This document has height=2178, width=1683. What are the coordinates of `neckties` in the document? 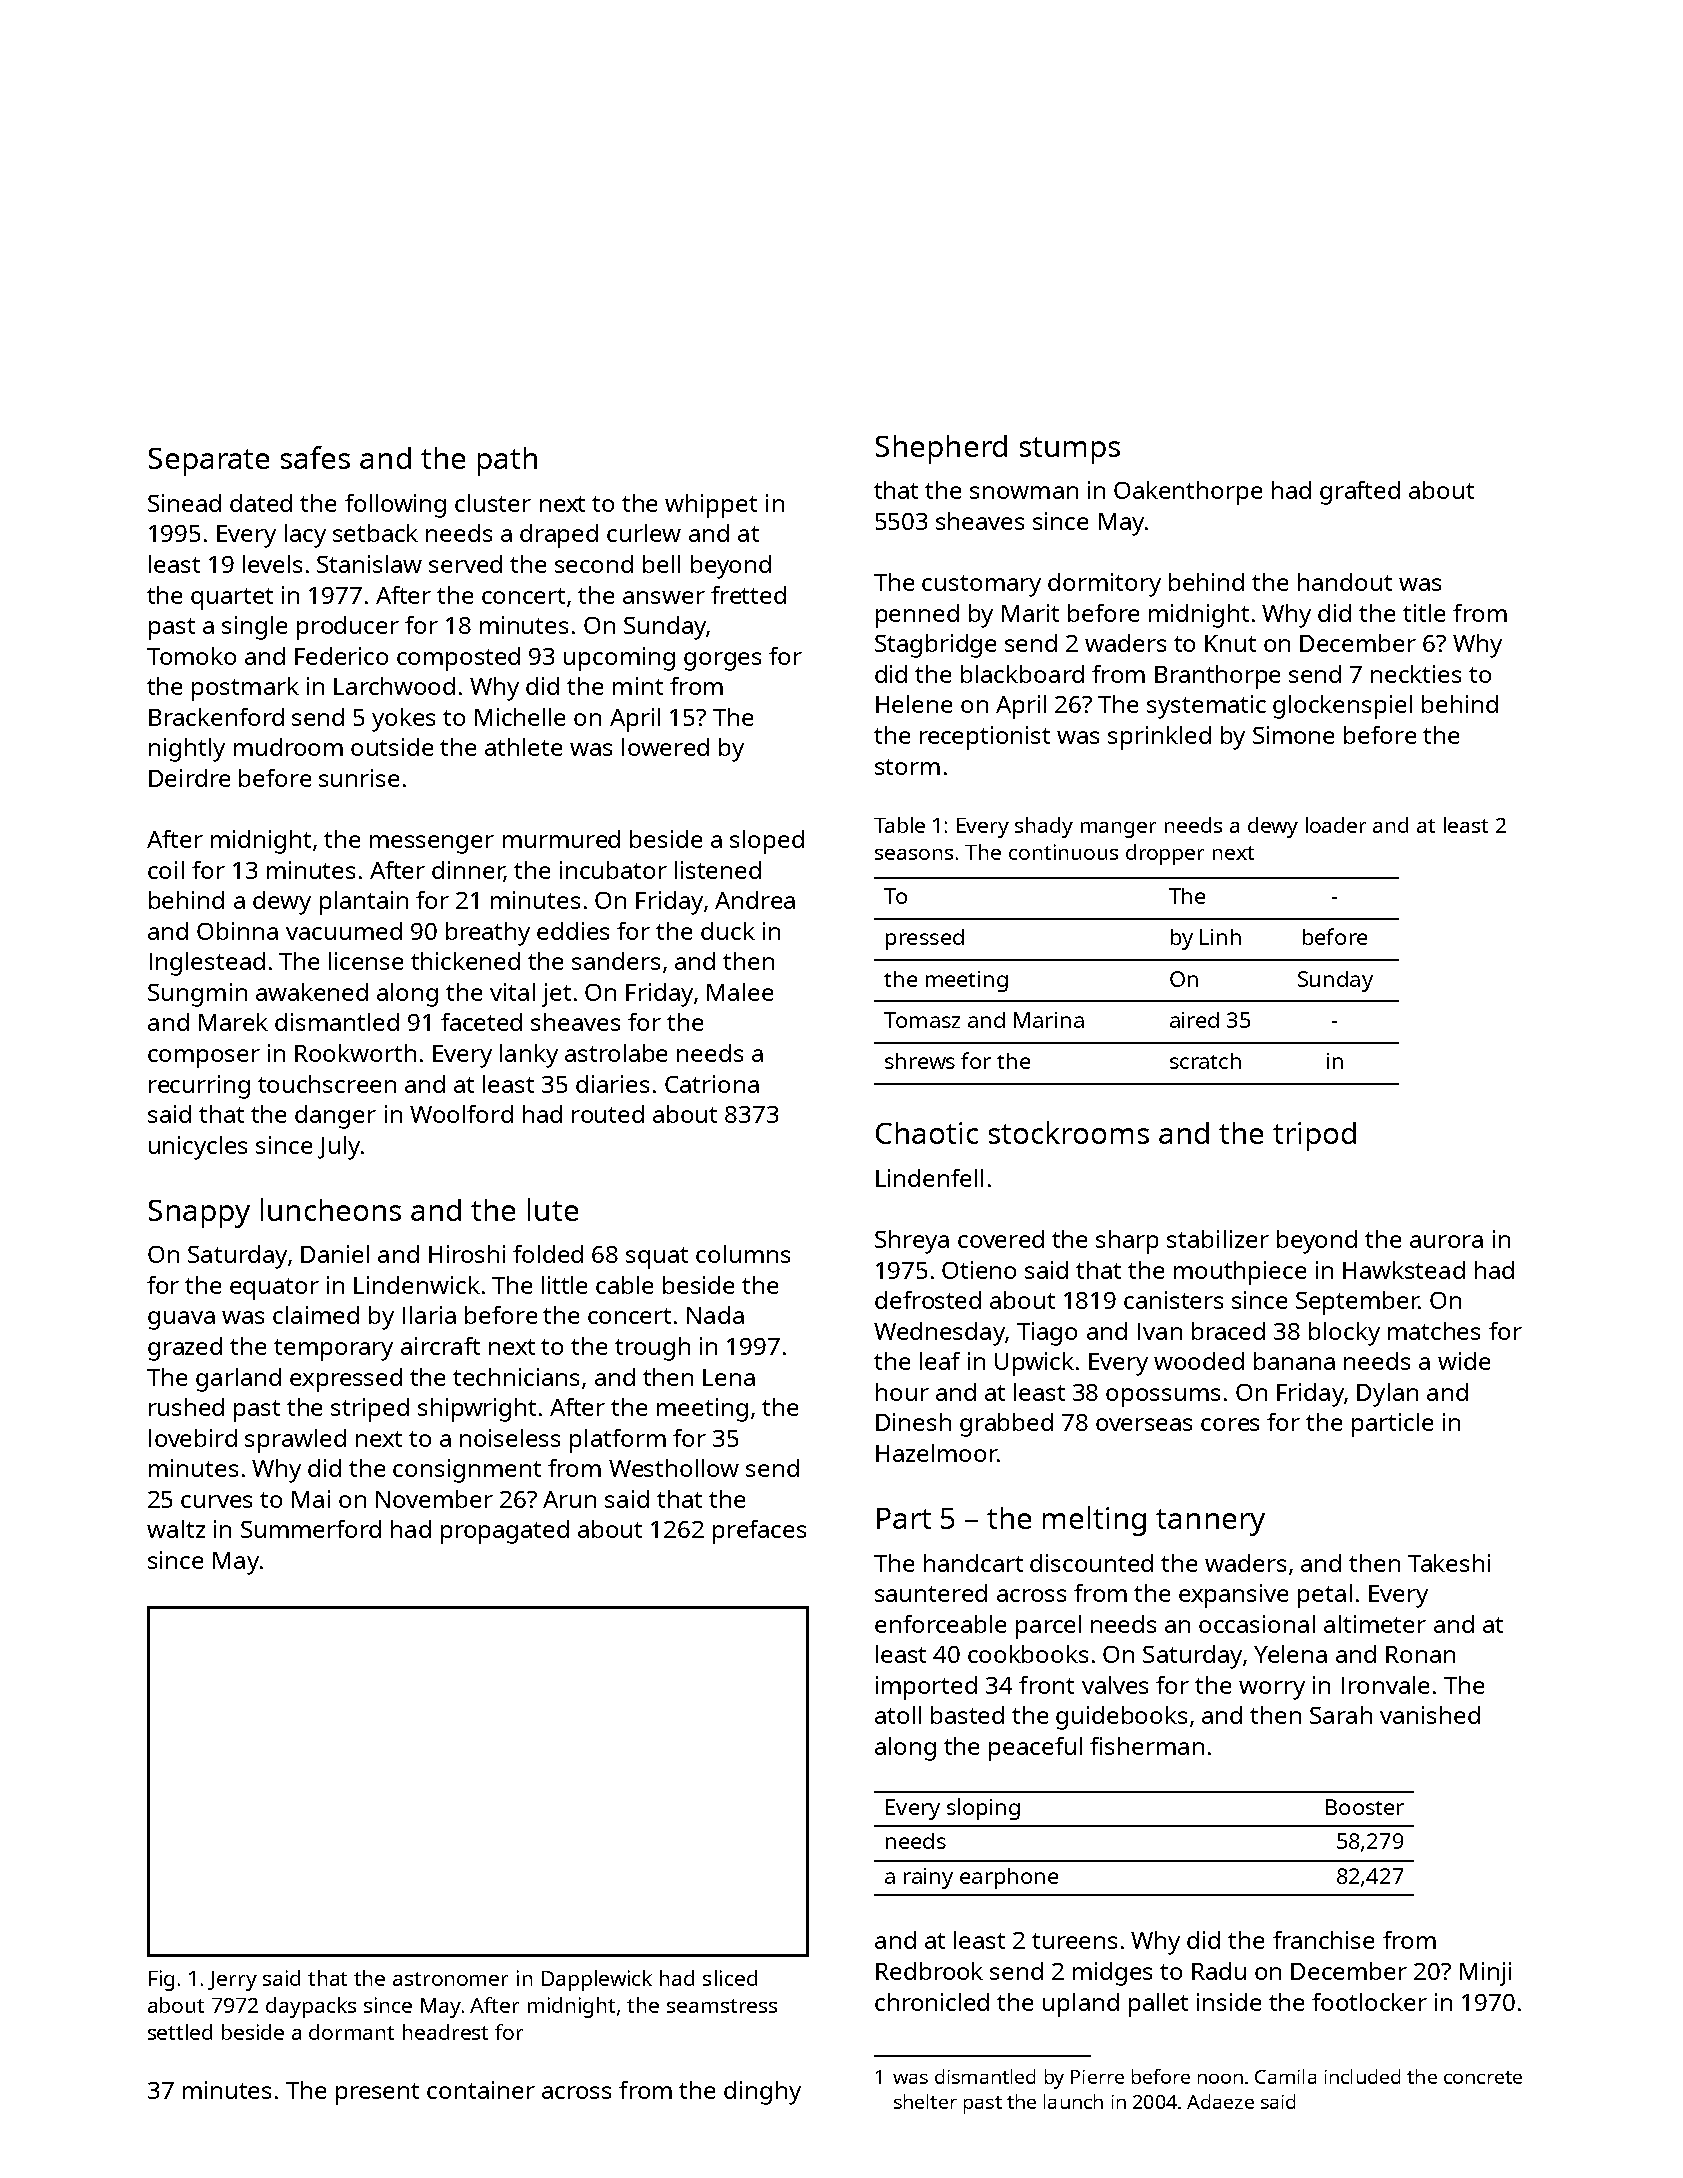 It's located at (1416, 674).
